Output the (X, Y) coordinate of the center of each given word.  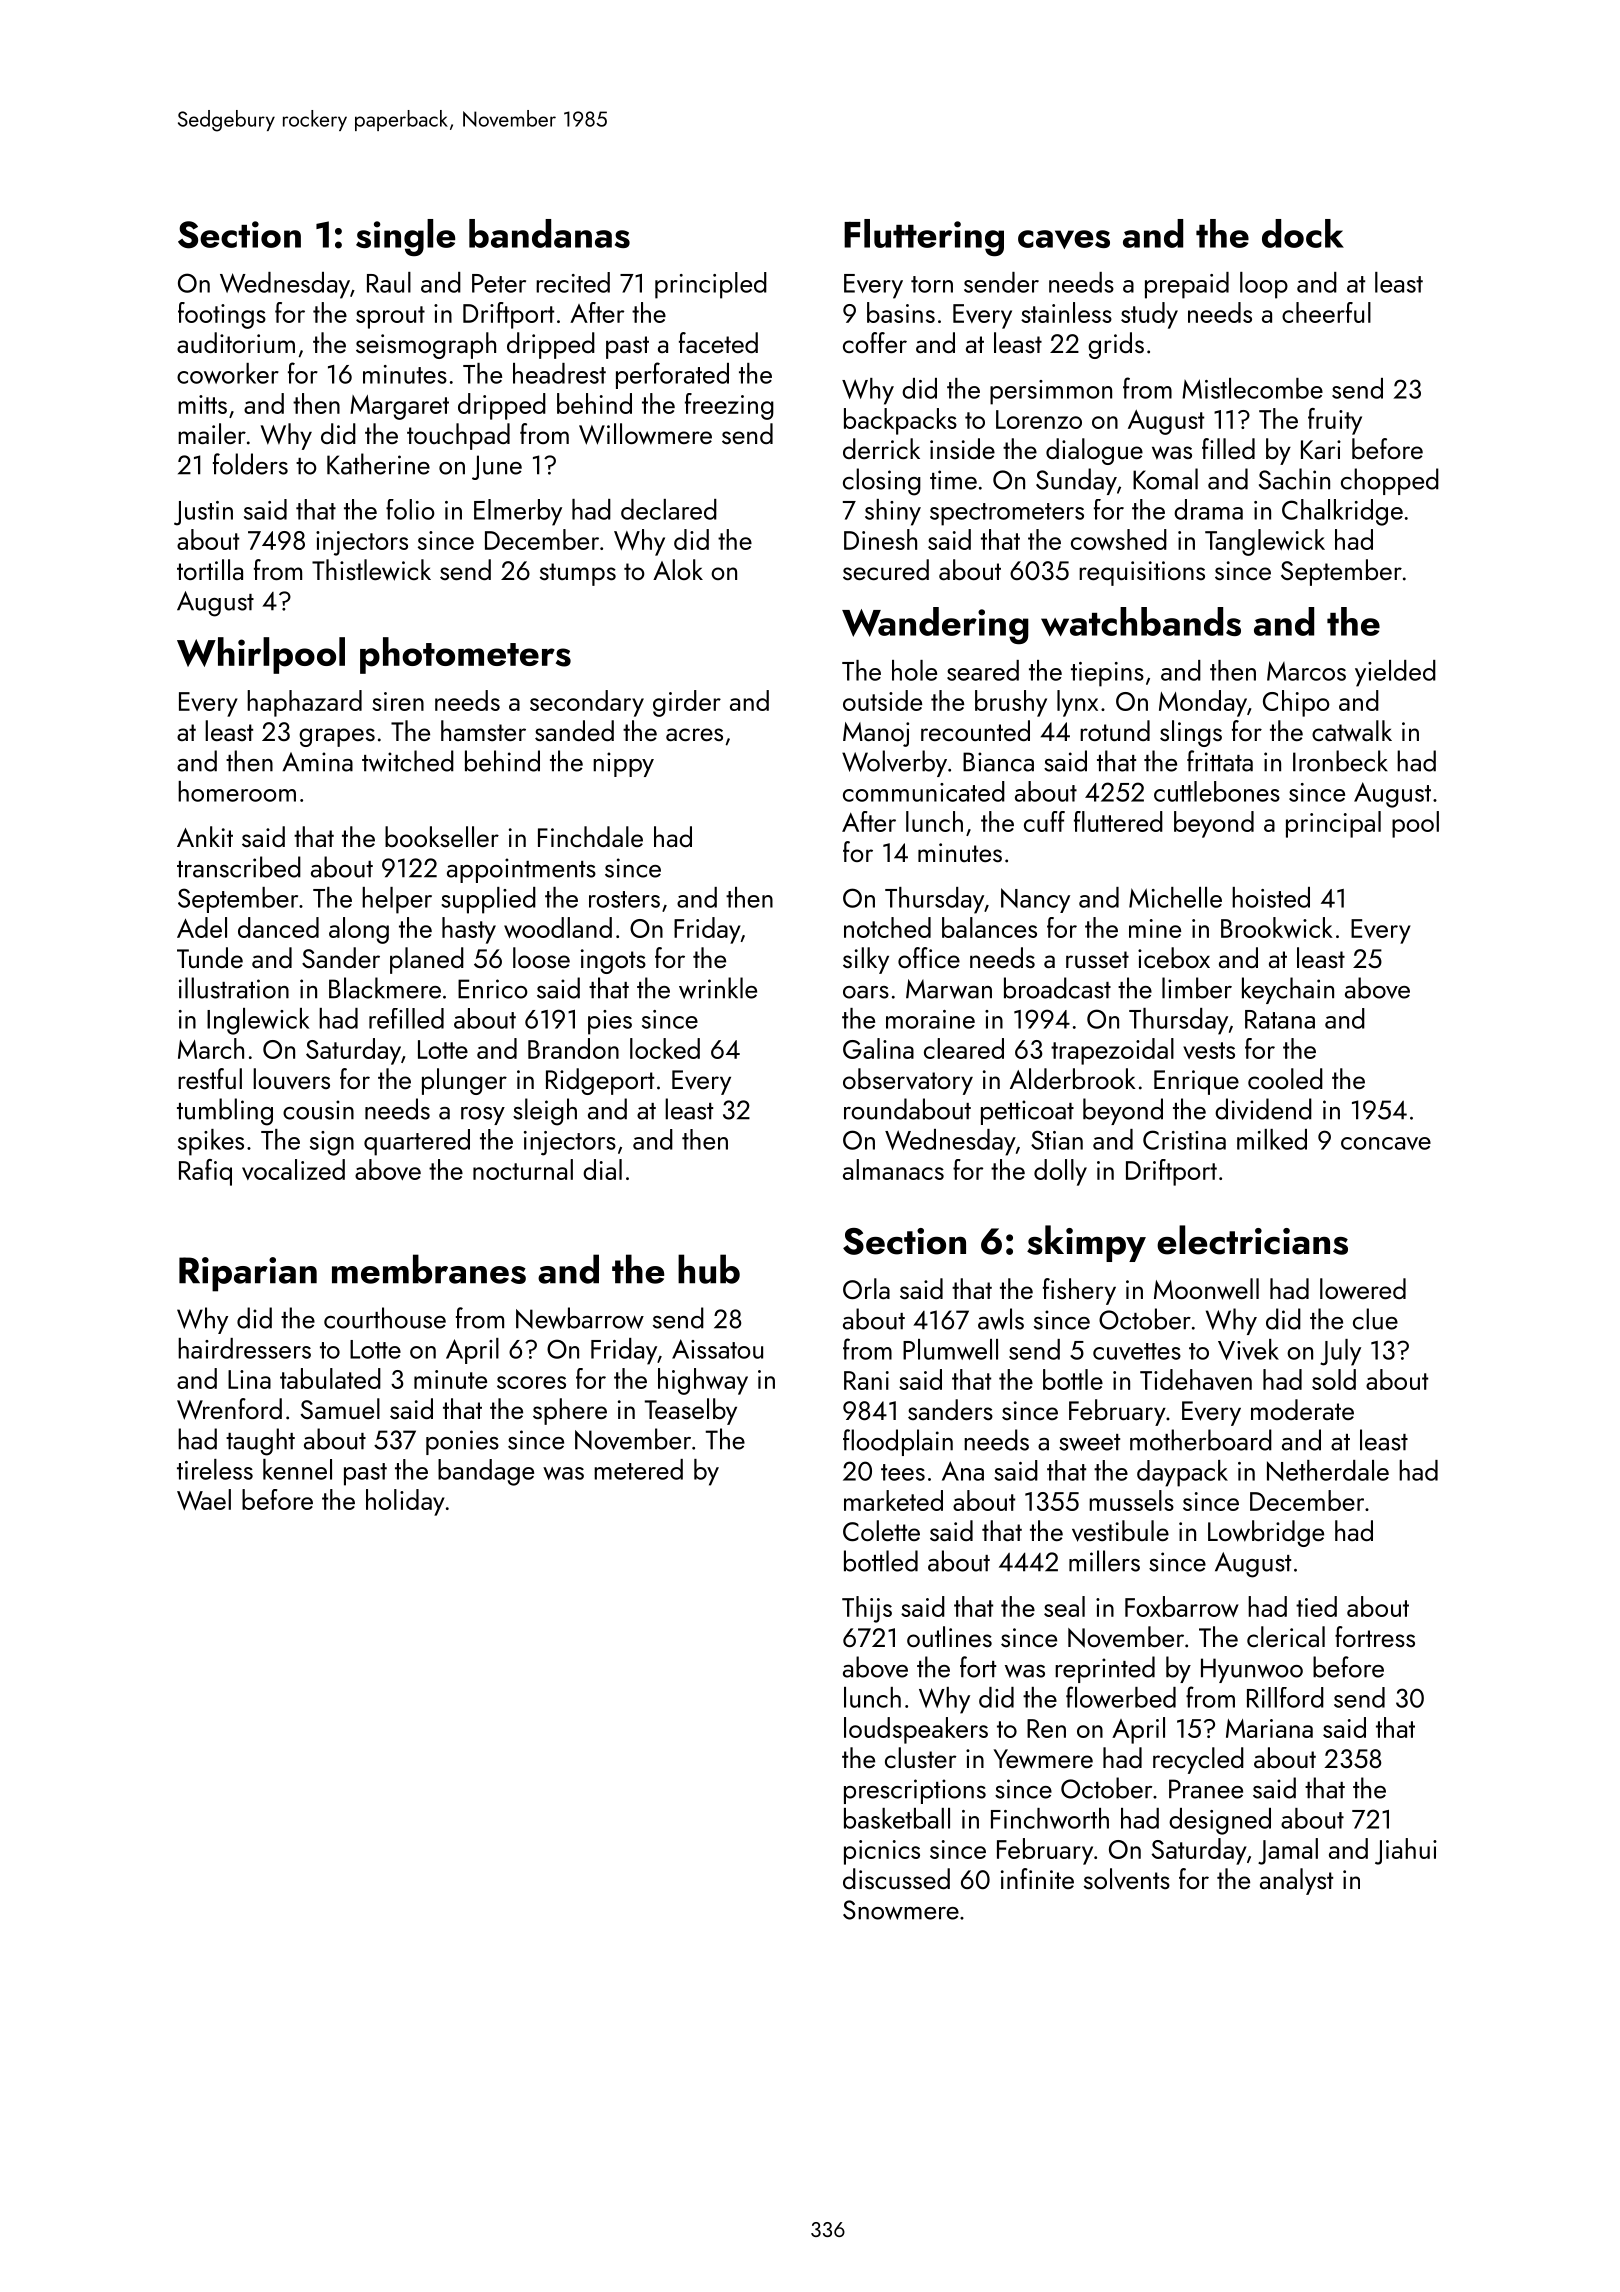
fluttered (1118, 821)
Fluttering (924, 237)
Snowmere (901, 1910)
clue (1375, 1319)
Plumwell (950, 1349)
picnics (882, 1852)
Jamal (1288, 1851)
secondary (587, 703)
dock (1303, 233)
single (405, 237)
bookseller (442, 836)
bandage (486, 1472)
